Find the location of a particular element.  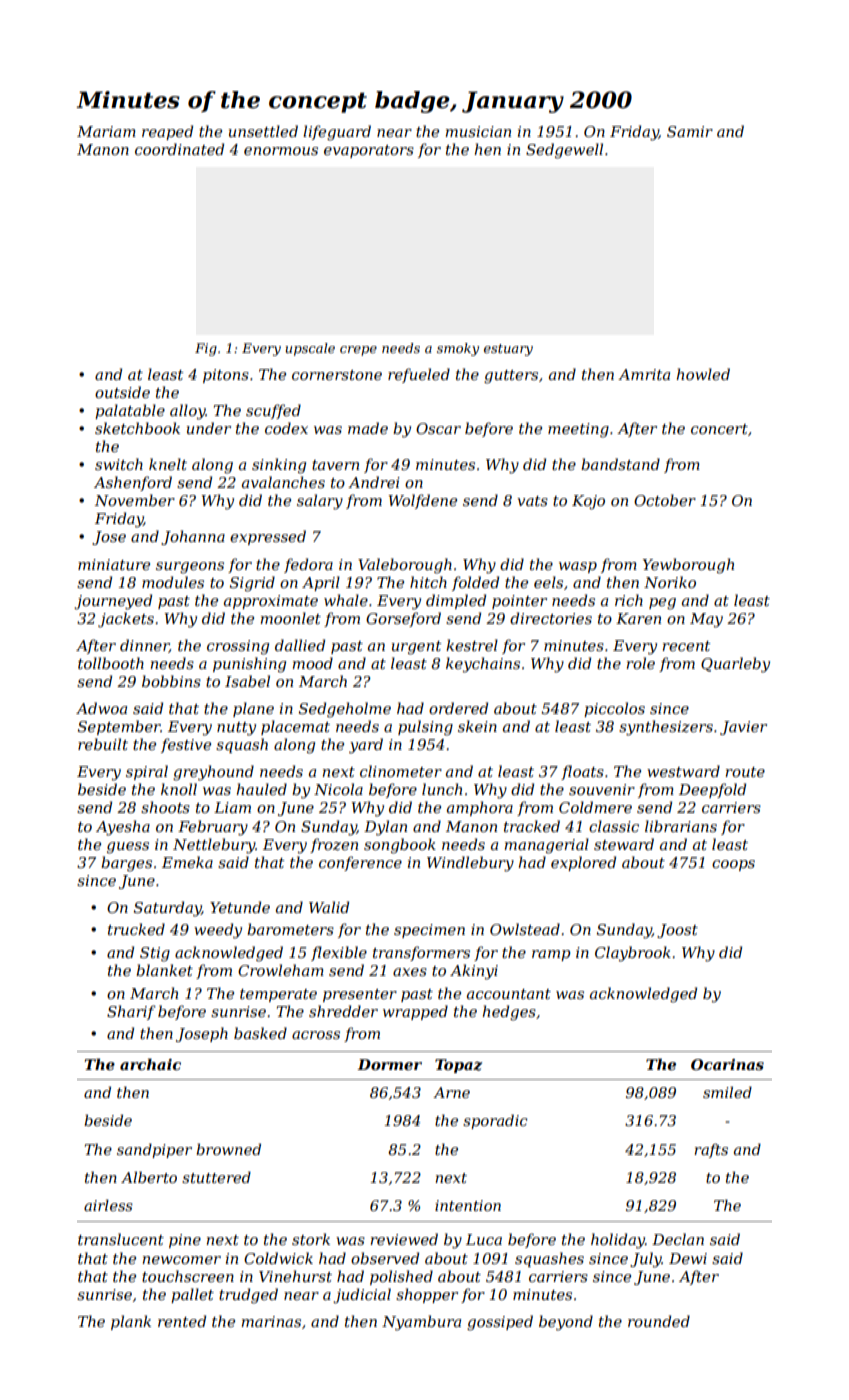

lifeguard is located at coordinates (337, 133).
